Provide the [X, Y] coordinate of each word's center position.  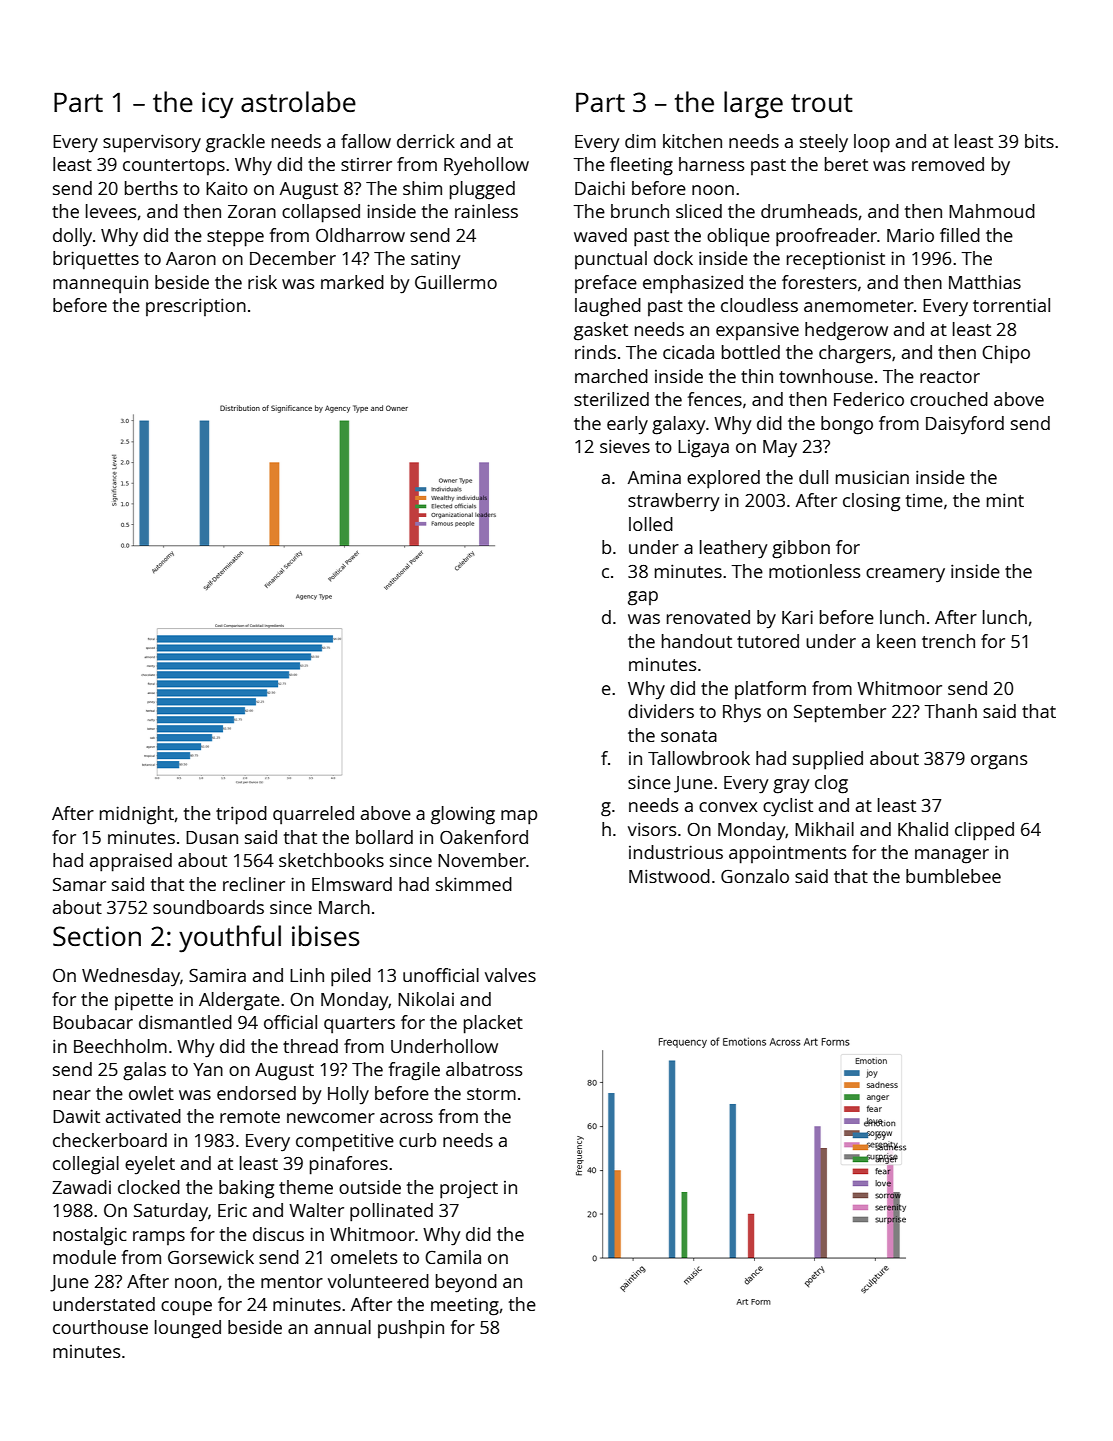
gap [643, 598]
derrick [426, 141]
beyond [466, 1283]
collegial [86, 1165]
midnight [137, 815]
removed [948, 164]
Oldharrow [360, 235]
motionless [815, 571]
